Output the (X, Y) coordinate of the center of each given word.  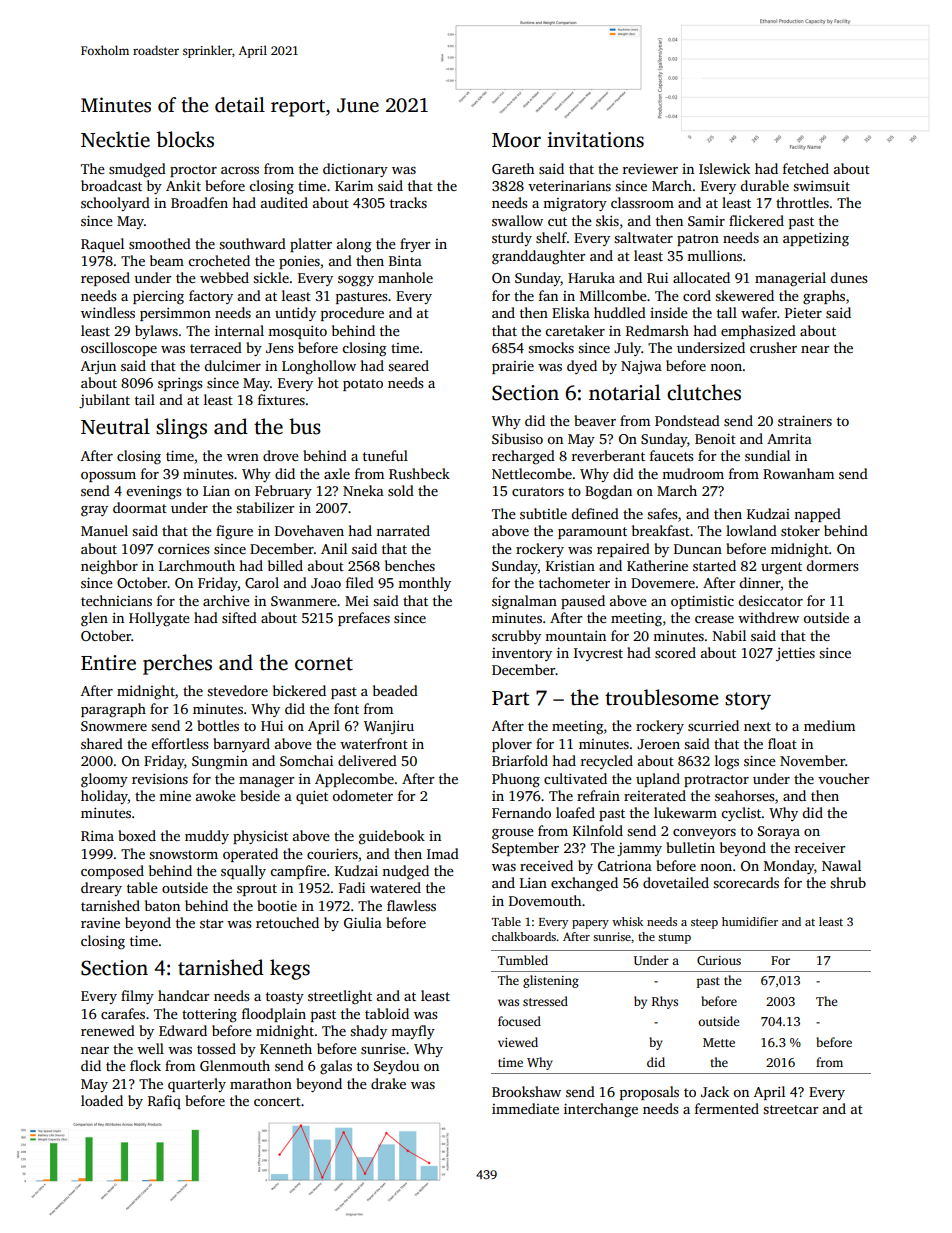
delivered (367, 760)
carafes (123, 1013)
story (748, 701)
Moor (516, 140)
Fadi (352, 887)
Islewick (724, 168)
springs (180, 385)
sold (401, 490)
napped (817, 515)
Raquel (102, 245)
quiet (312, 797)
